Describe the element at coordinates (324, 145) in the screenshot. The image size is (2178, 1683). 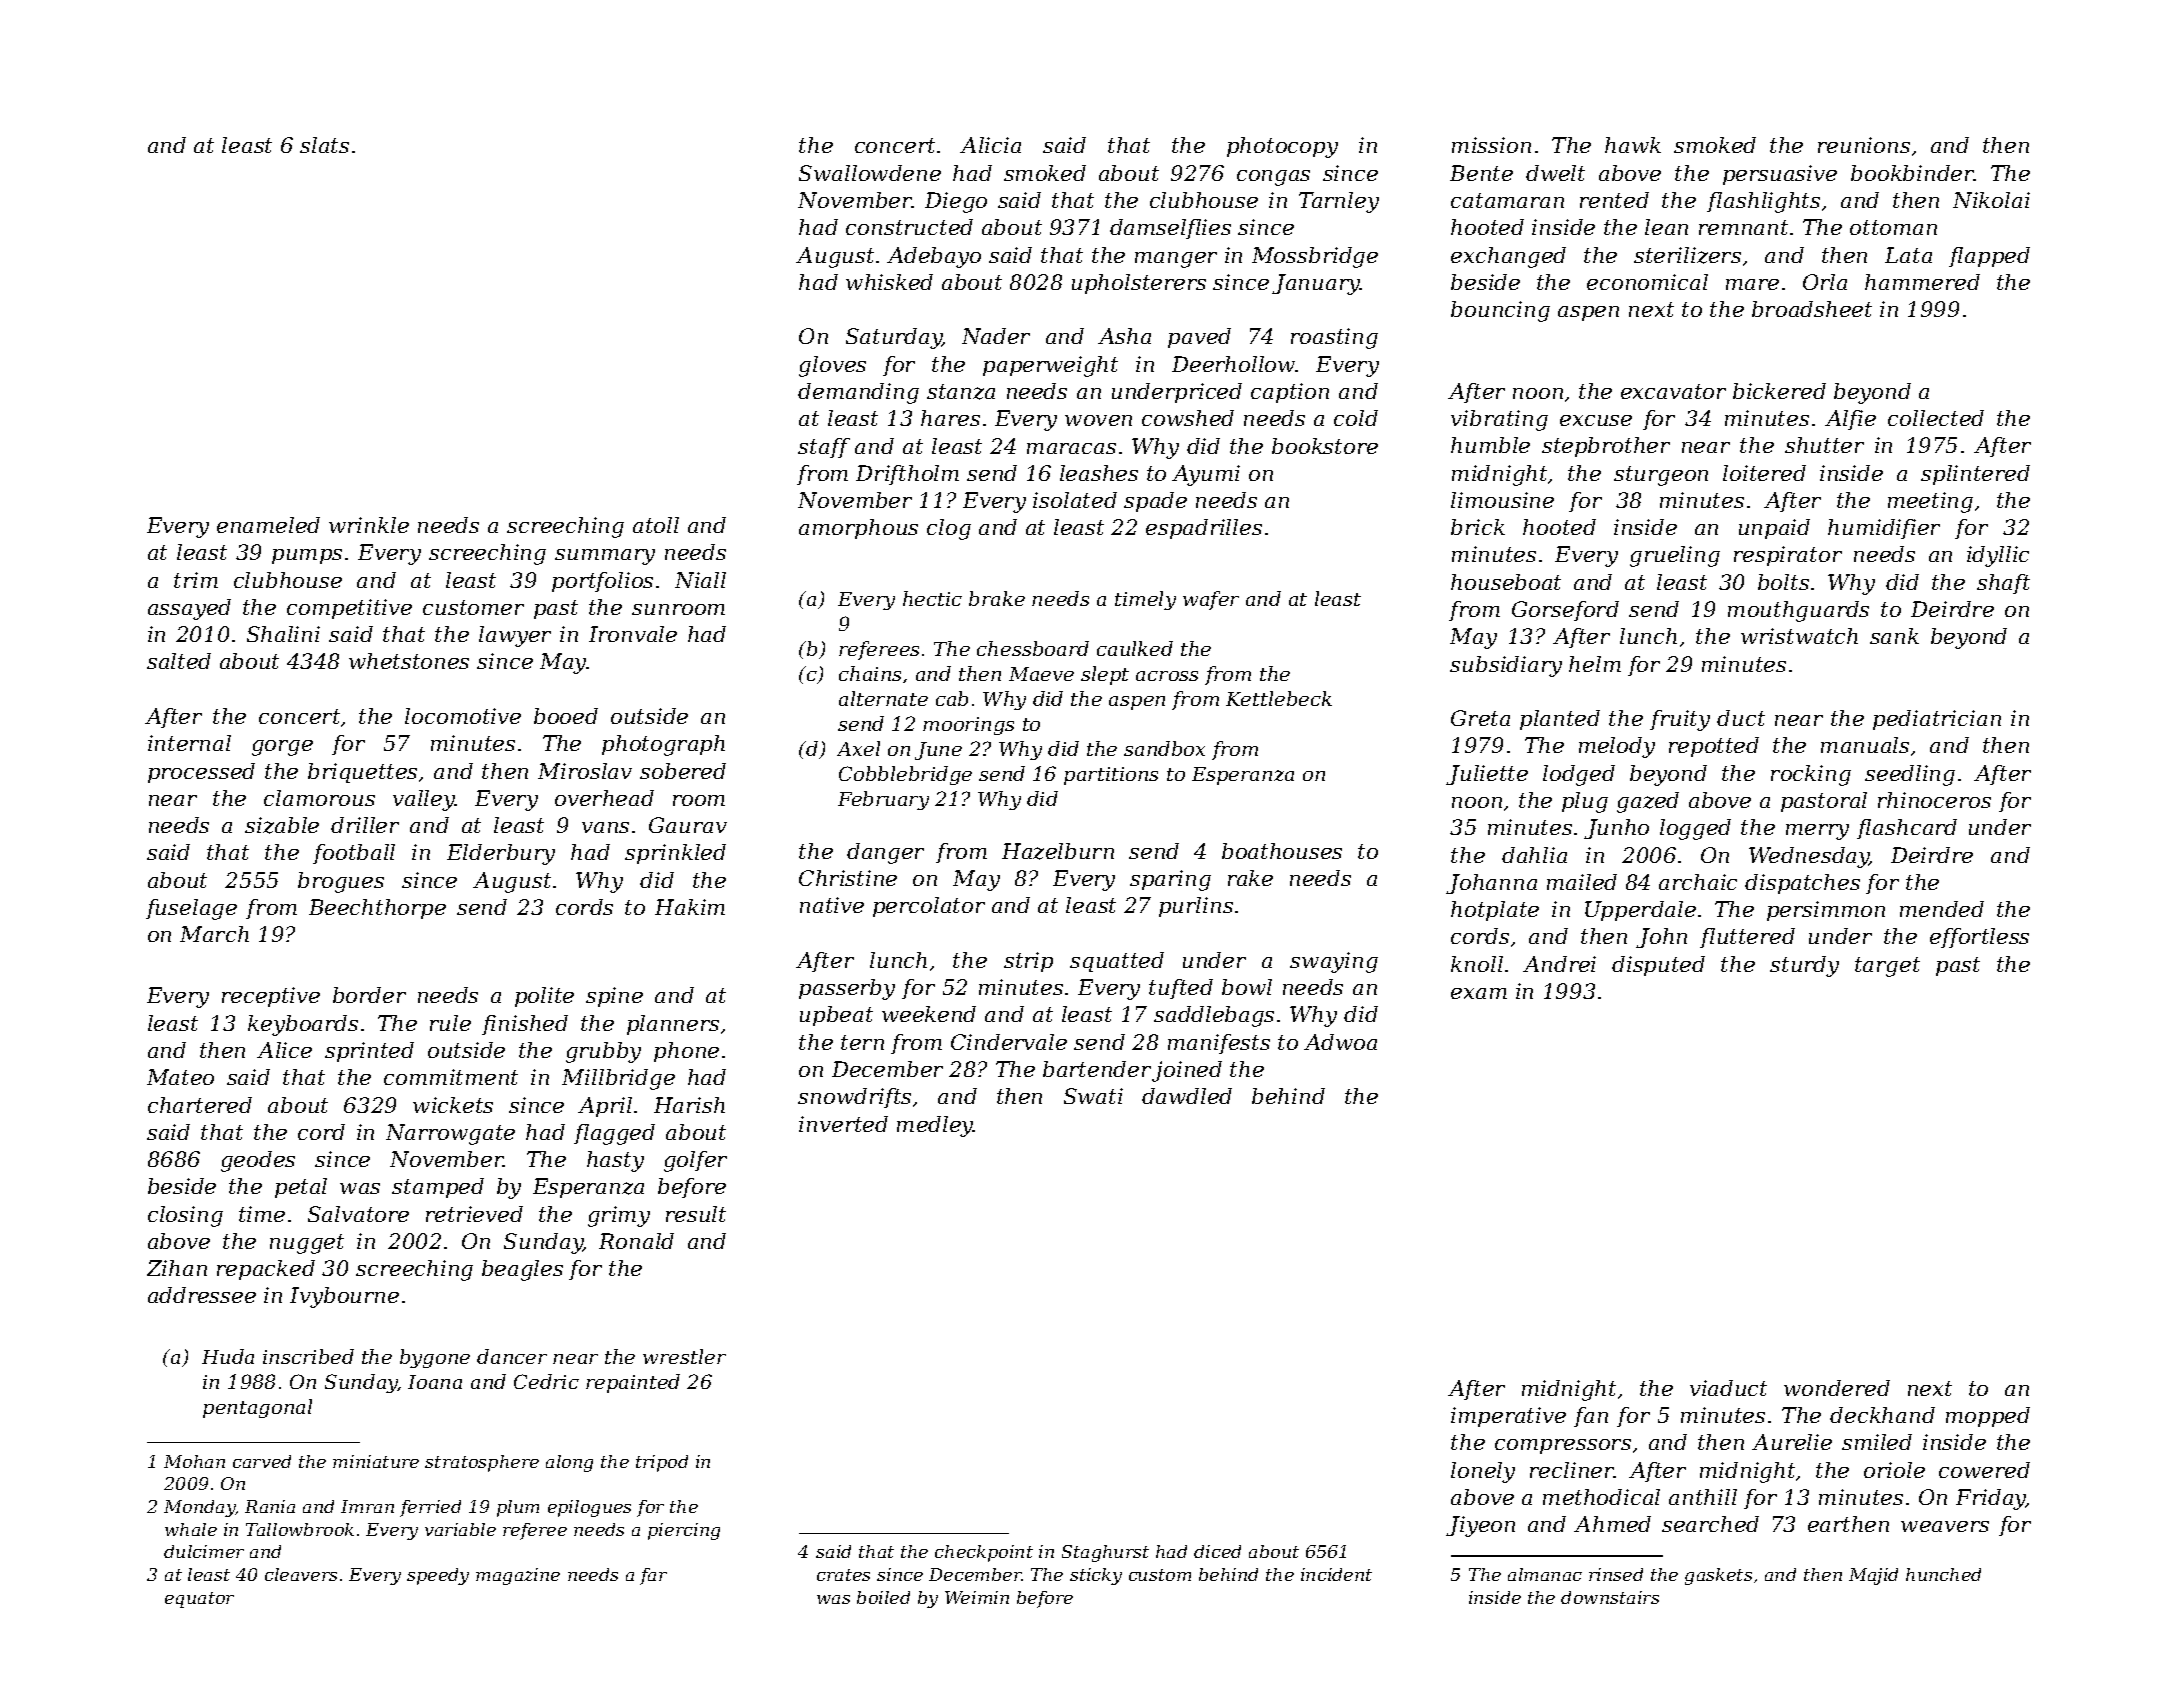
I see `slats` at that location.
